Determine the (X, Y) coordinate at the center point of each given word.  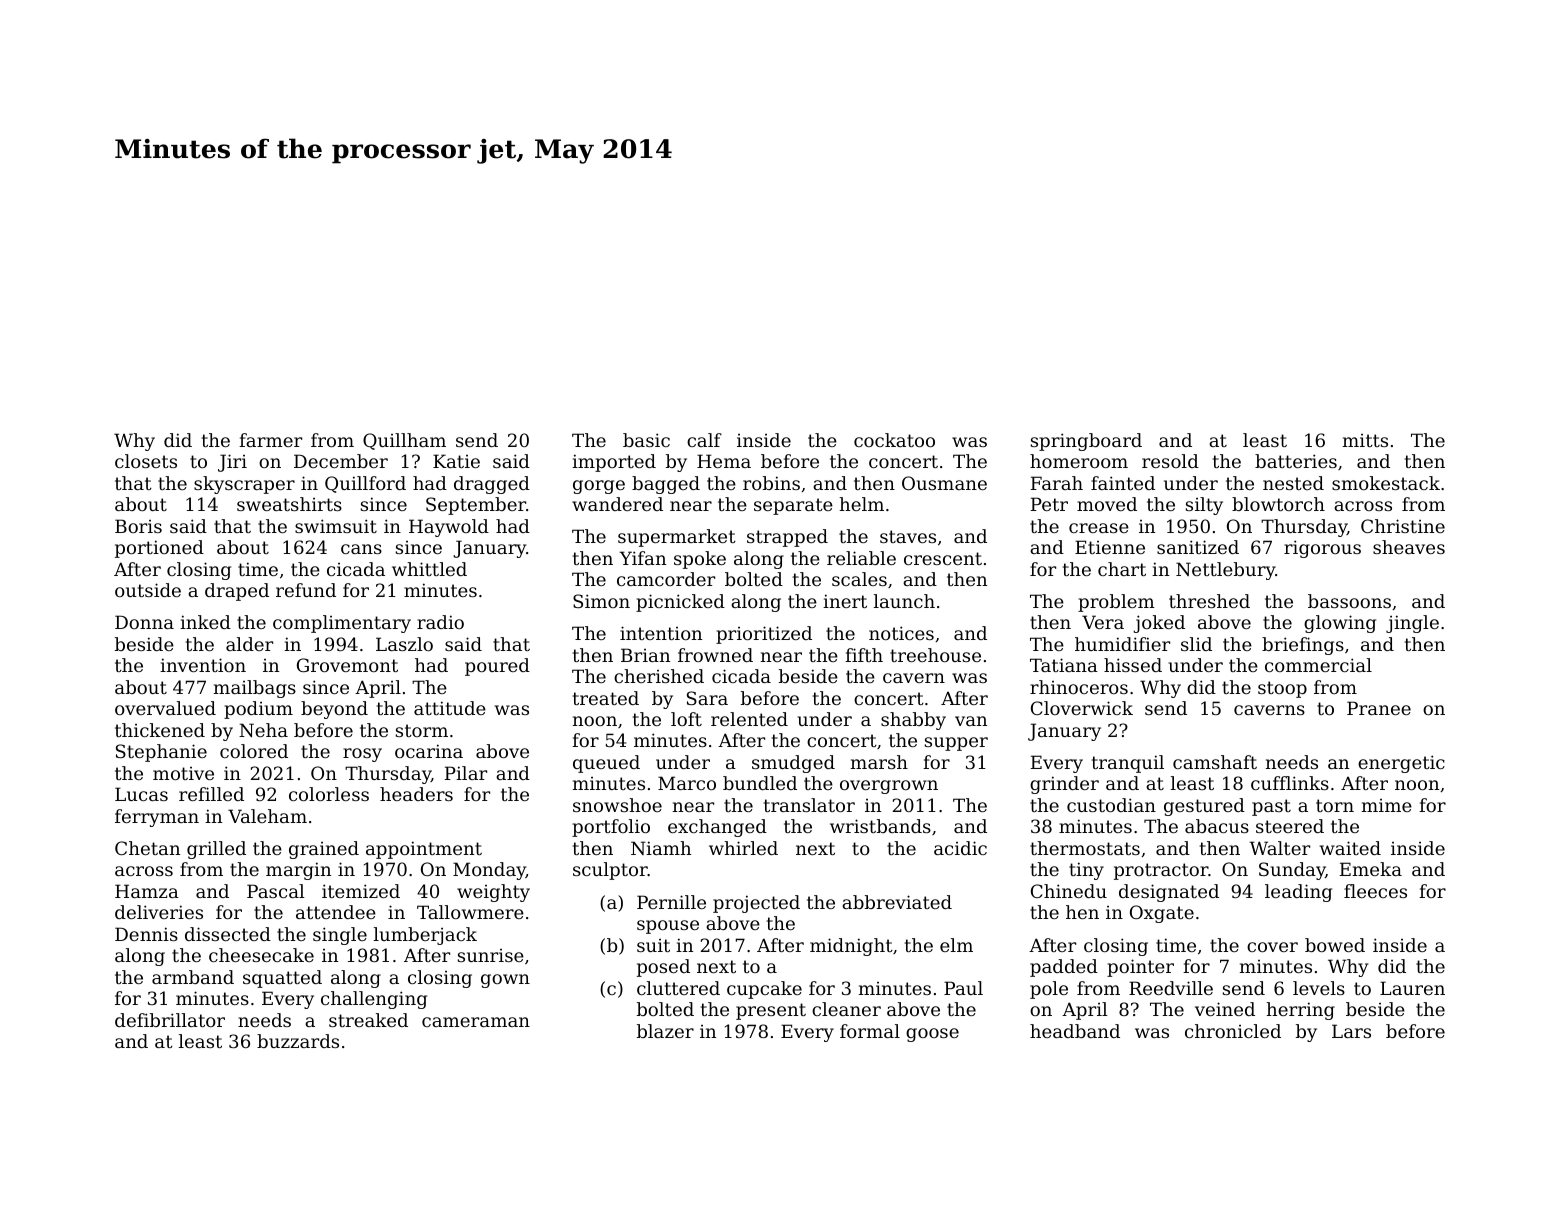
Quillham (404, 441)
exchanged (717, 828)
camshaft (1215, 762)
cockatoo (894, 440)
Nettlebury (1225, 571)
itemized (361, 891)
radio (440, 622)
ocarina (429, 751)
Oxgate (1162, 914)
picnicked (680, 603)
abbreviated (897, 902)
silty (1204, 506)
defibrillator (170, 1020)
